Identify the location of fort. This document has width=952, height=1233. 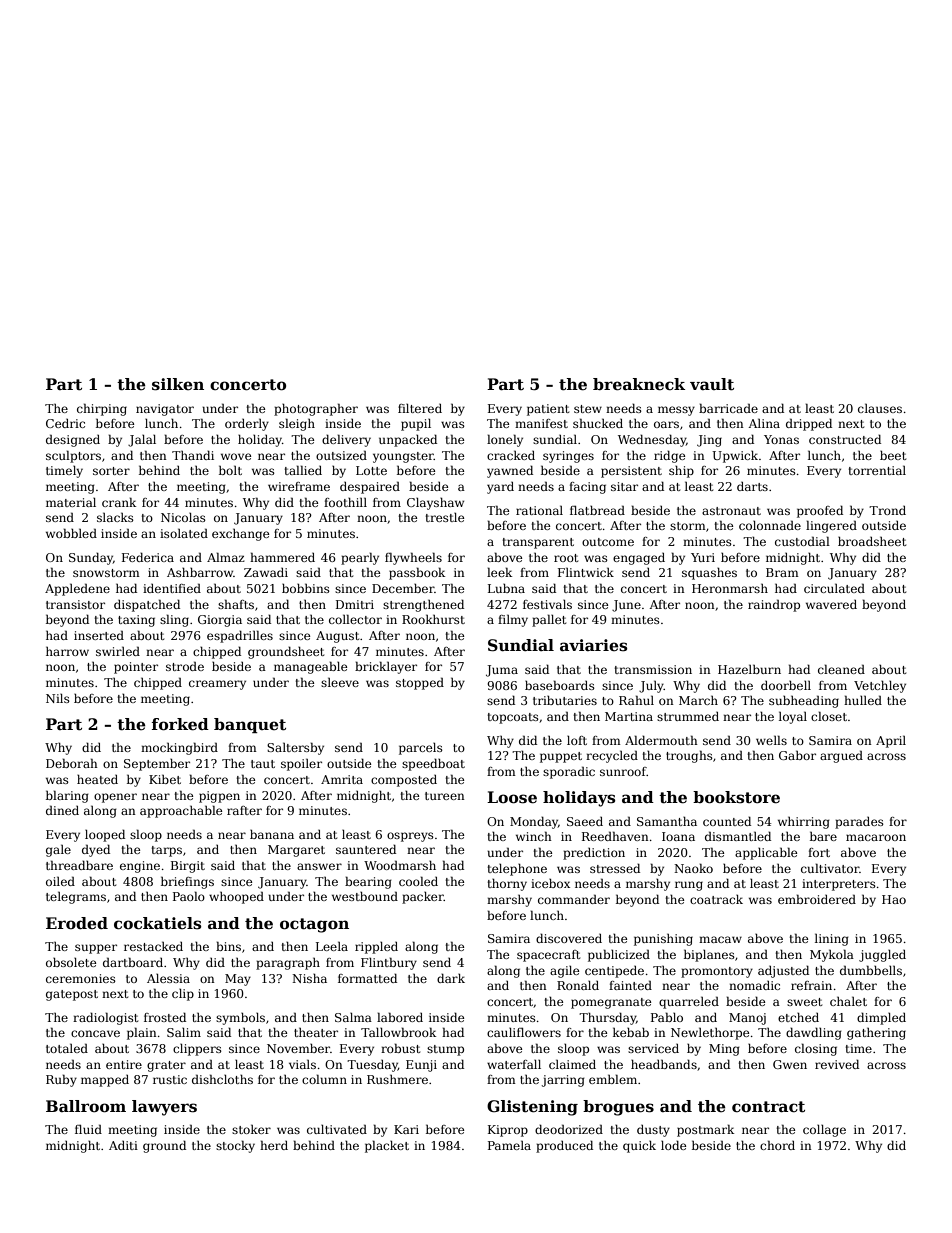
(819, 852).
